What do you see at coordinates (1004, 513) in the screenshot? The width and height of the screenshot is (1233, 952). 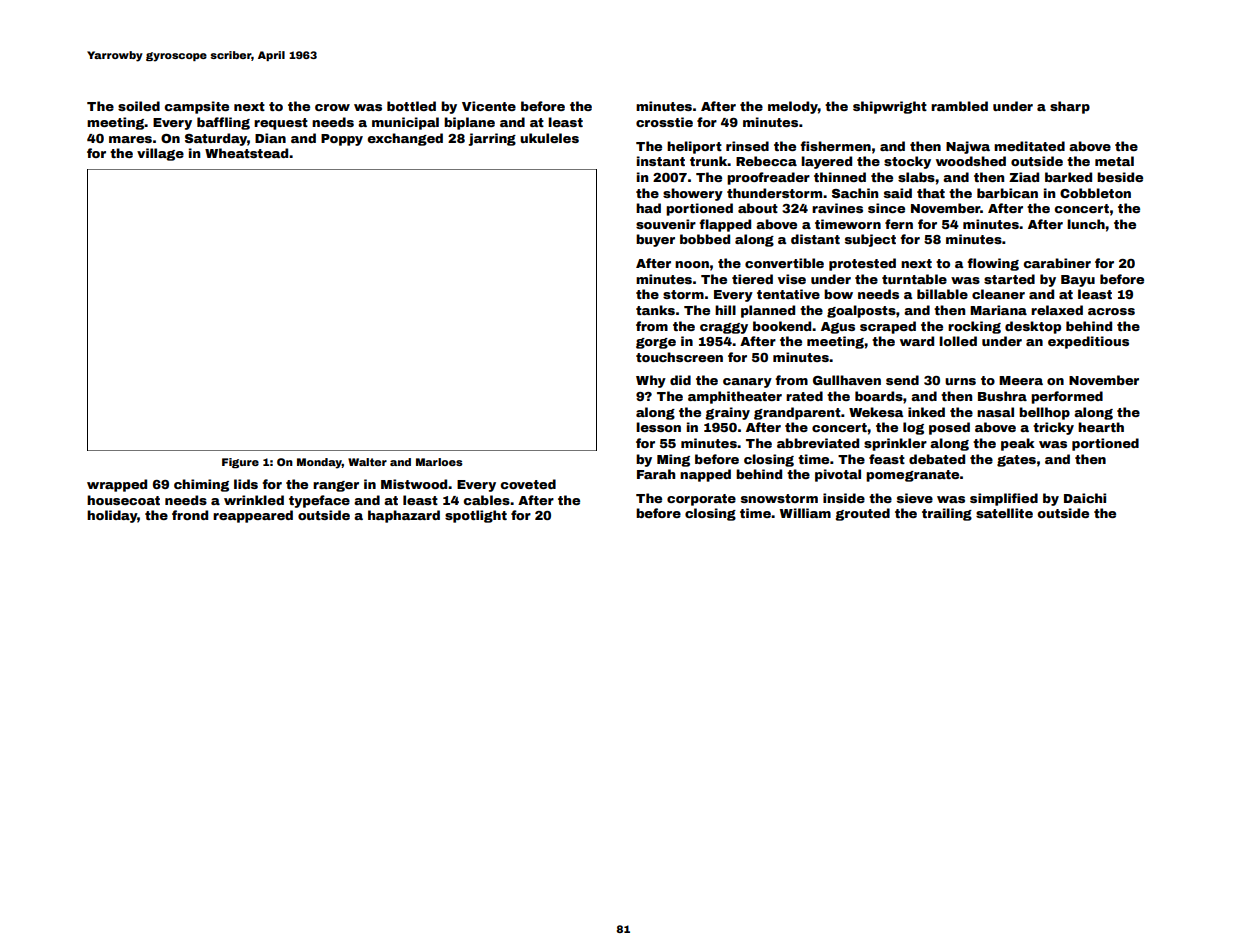 I see `satellite` at bounding box center [1004, 513].
